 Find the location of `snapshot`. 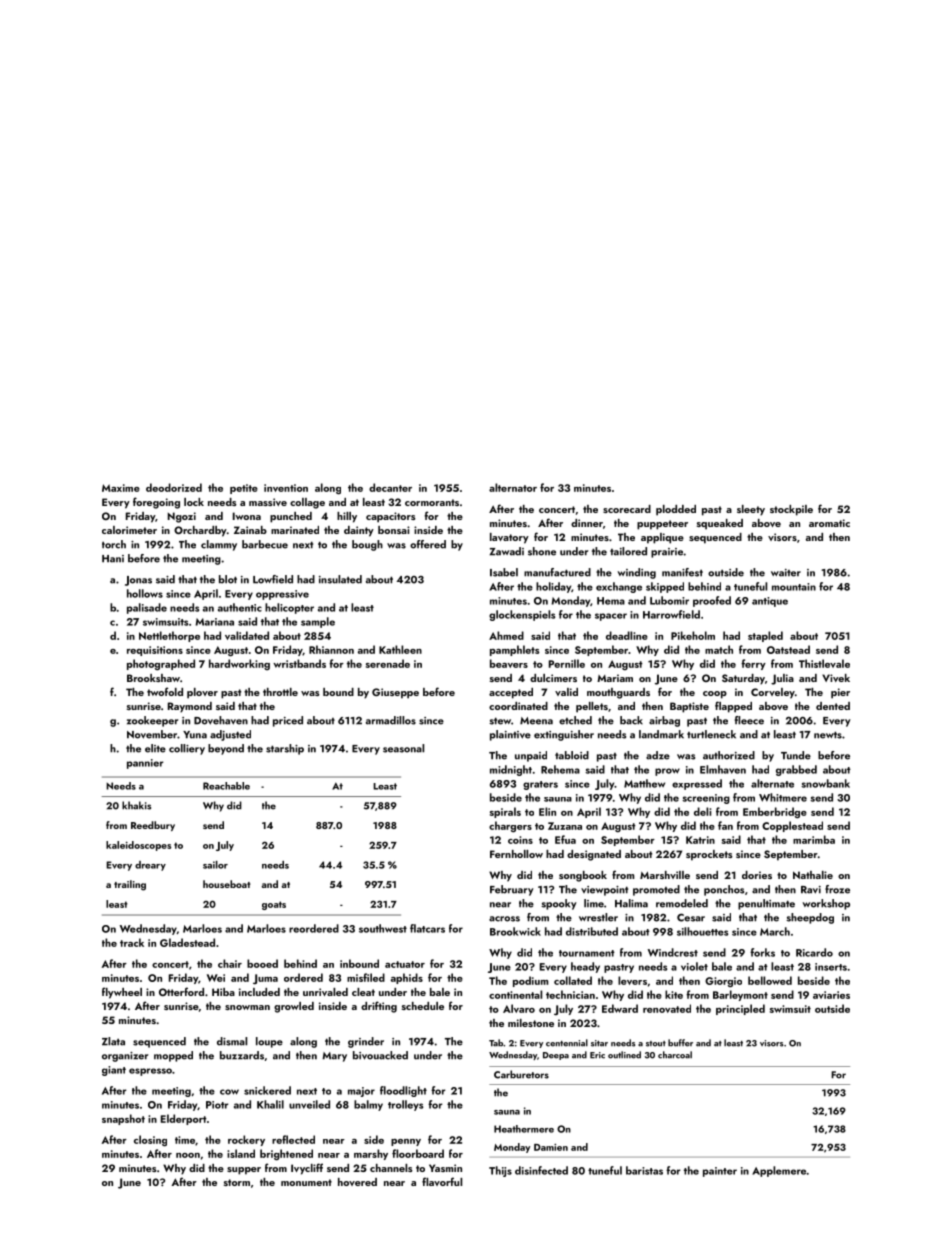

snapshot is located at coordinates (123, 1119).
